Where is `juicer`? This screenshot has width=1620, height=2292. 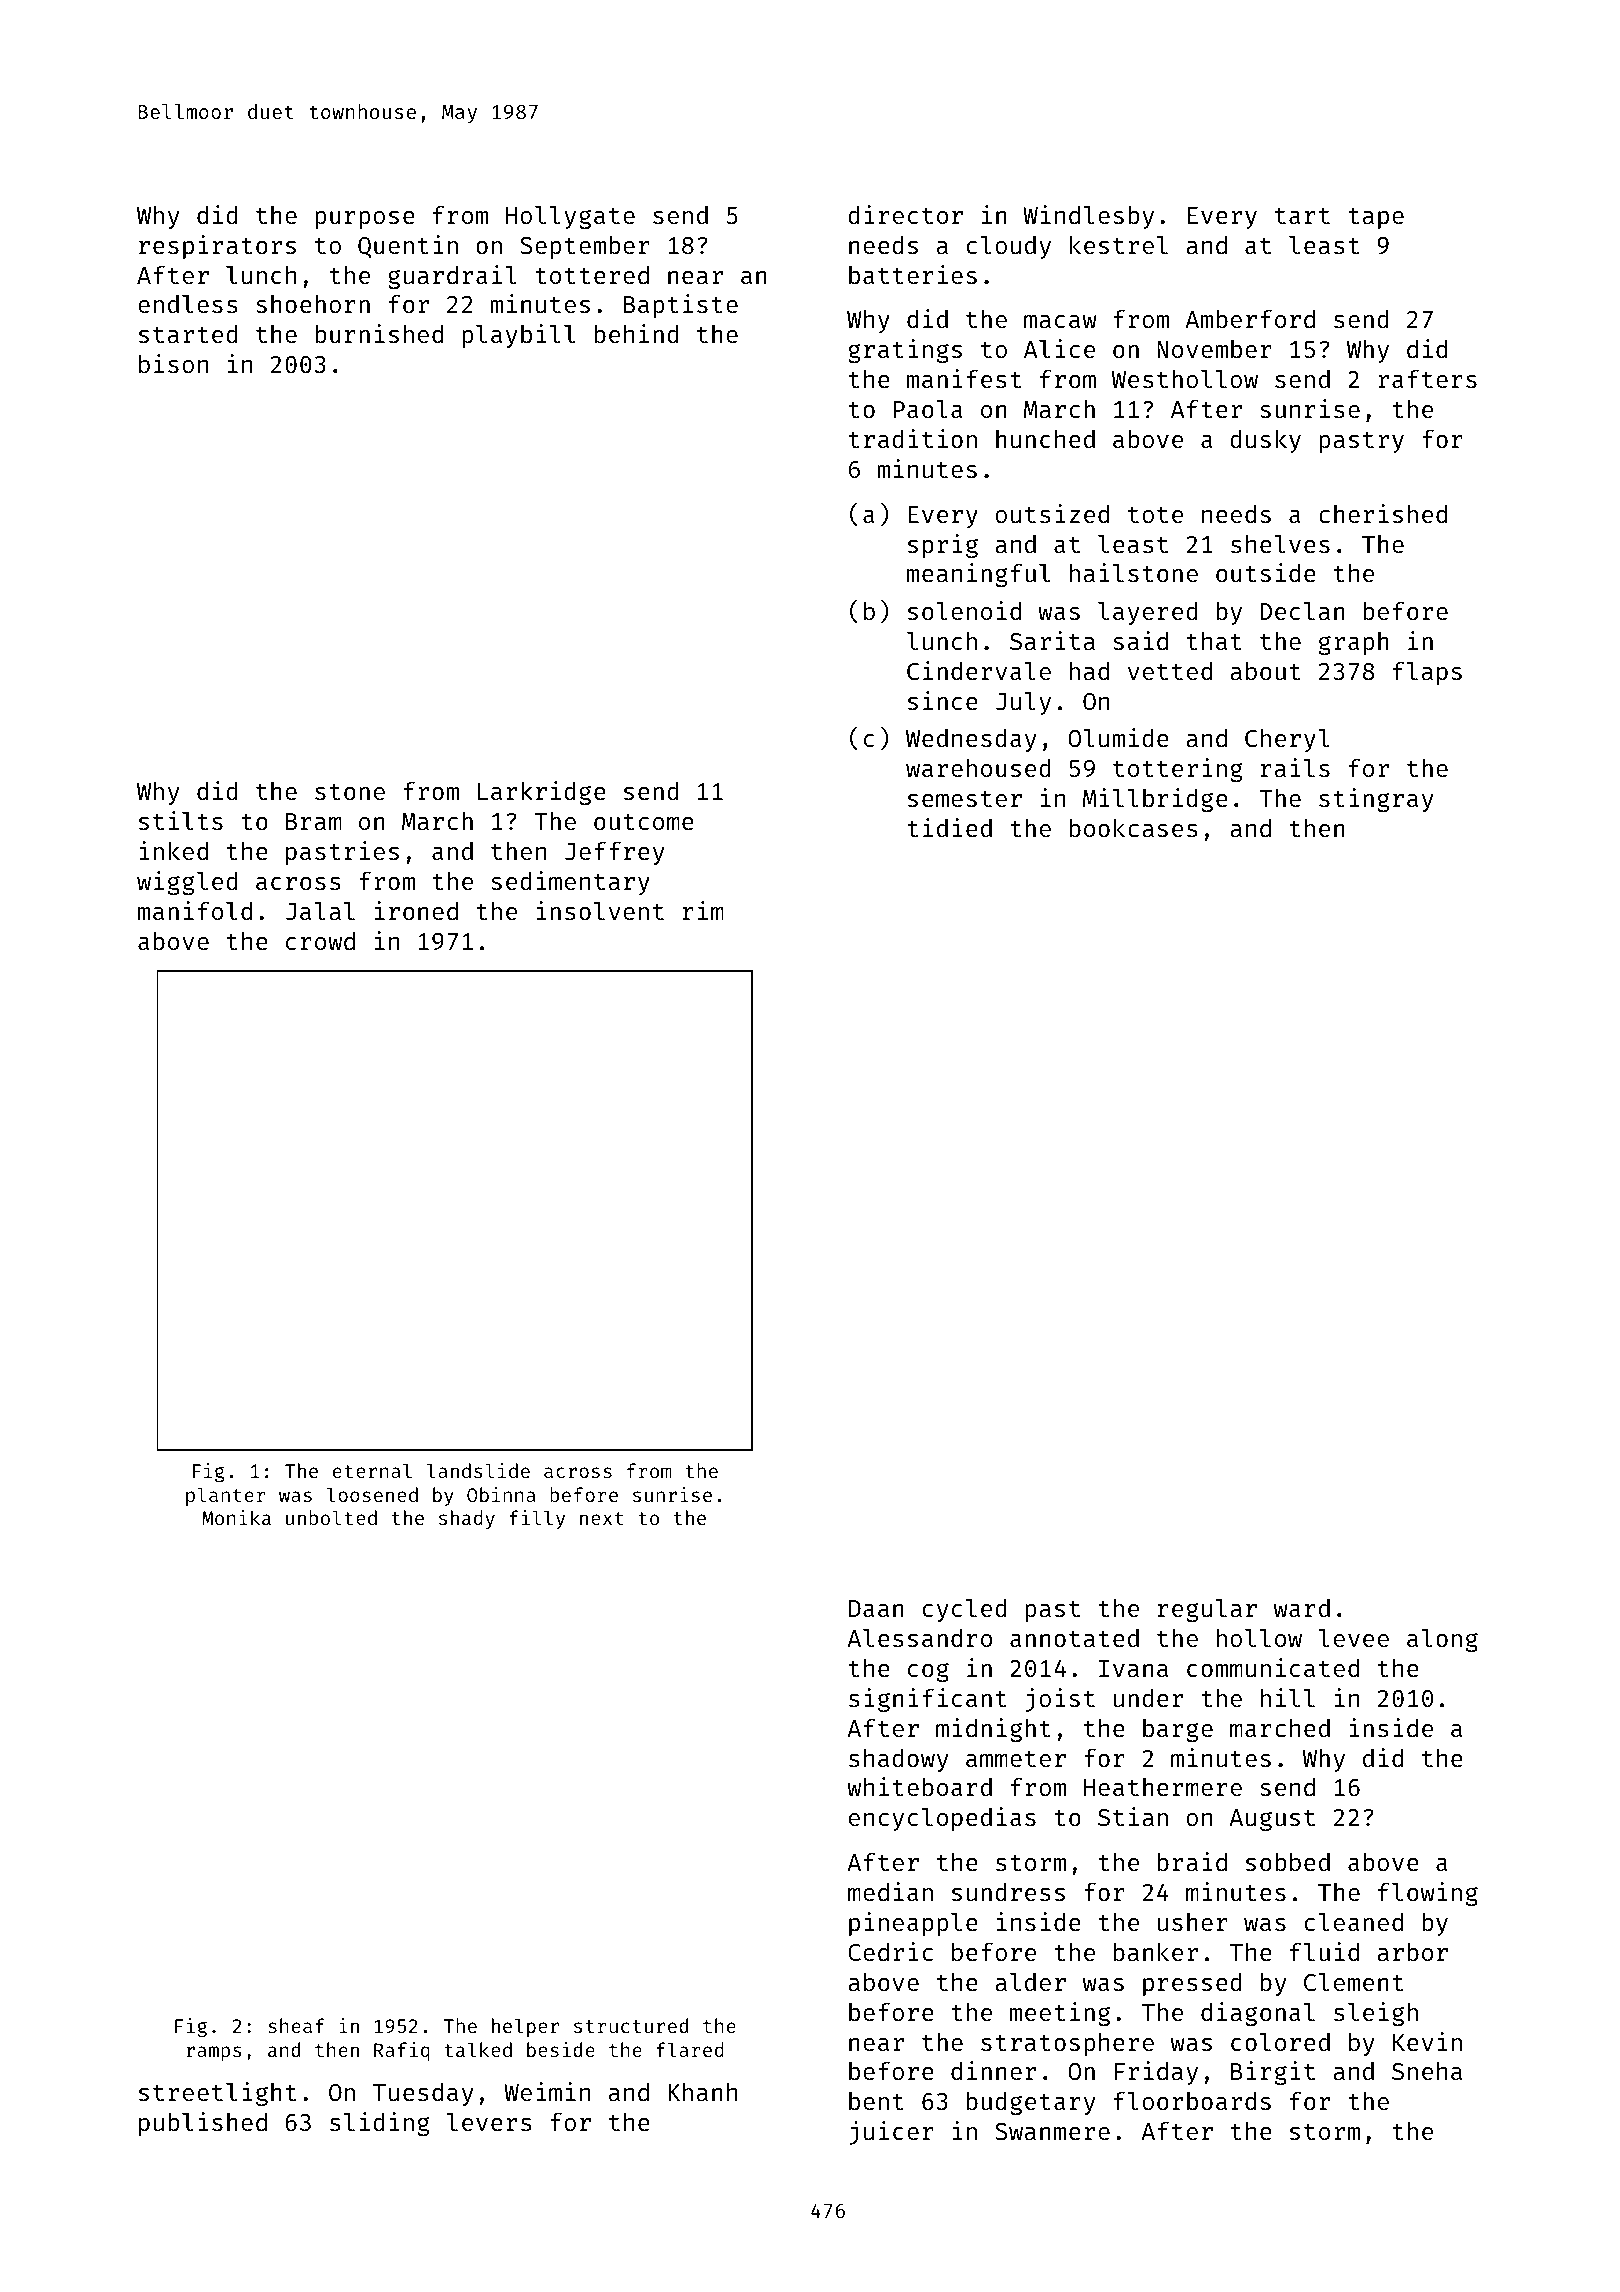
juicer is located at coordinates (891, 2133).
